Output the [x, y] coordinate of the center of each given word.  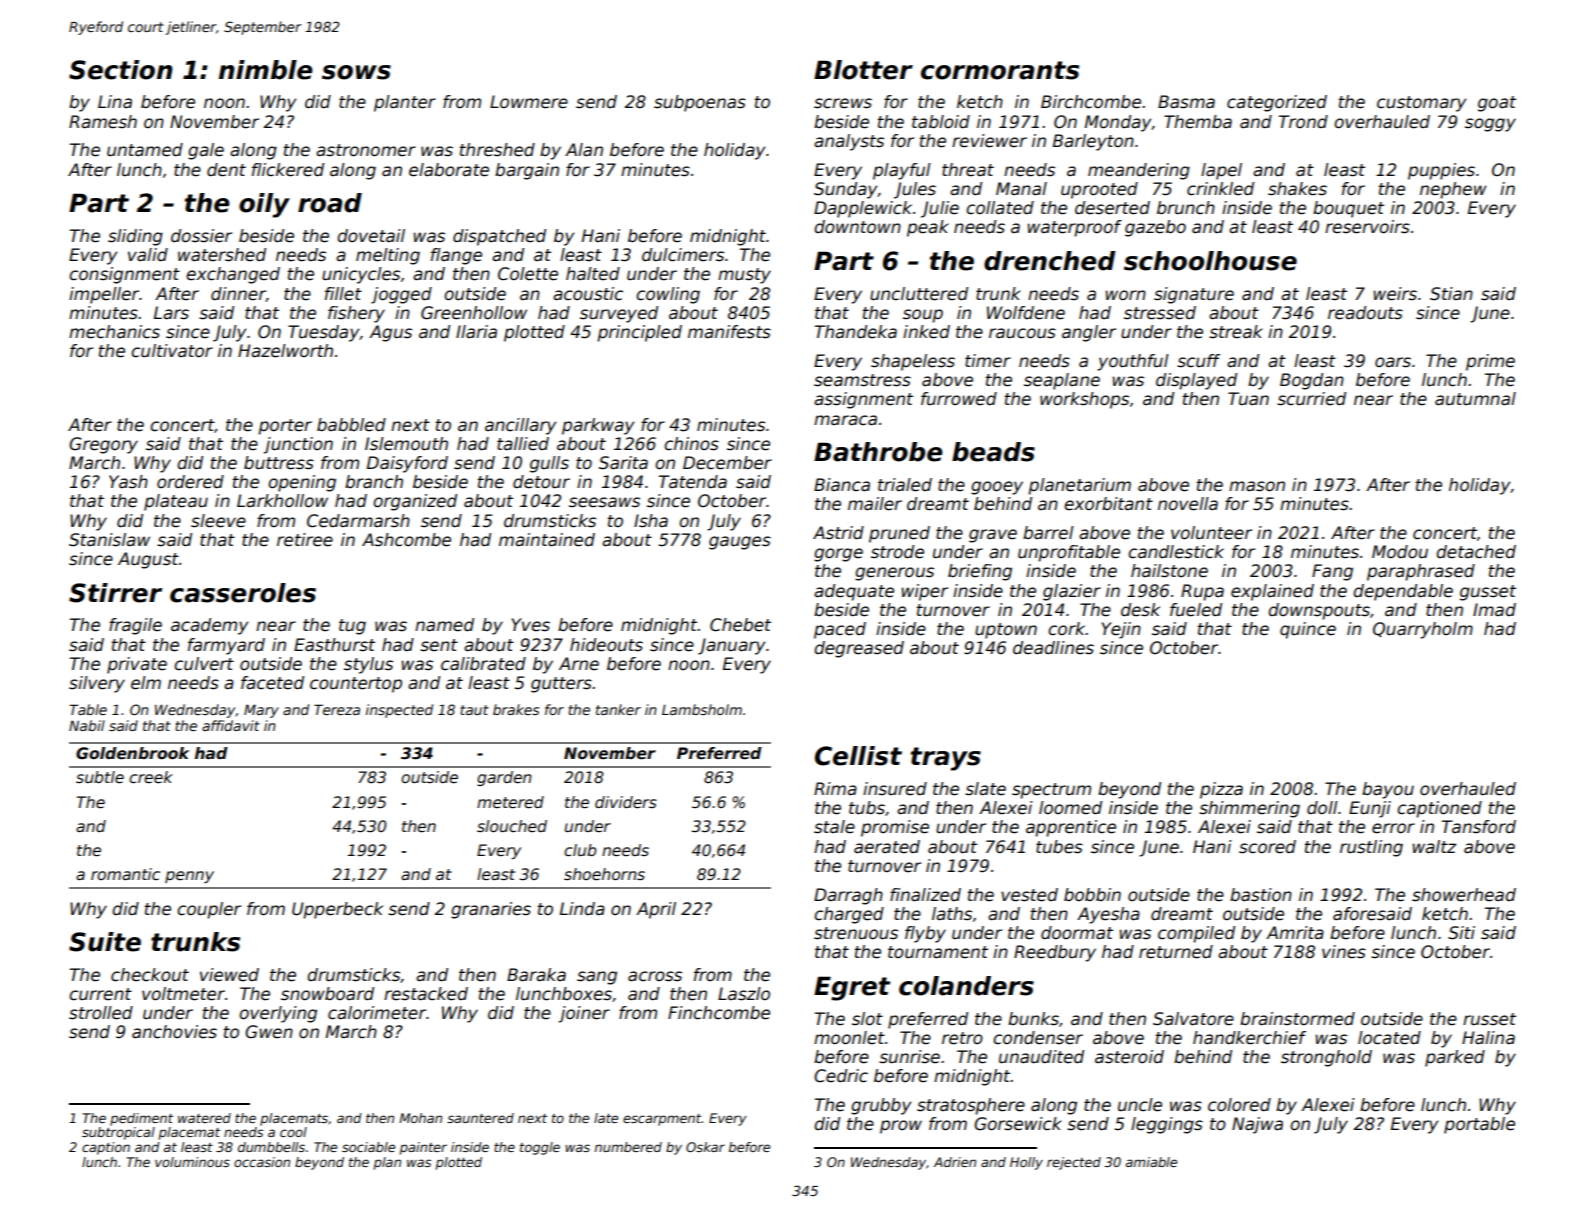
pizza [1221, 790]
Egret [852, 988]
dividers [626, 802]
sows [356, 72]
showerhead [1464, 895]
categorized [1277, 103]
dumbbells [271, 1147]
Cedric [841, 1076]
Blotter [863, 70]
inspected [399, 711]
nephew [1453, 190]
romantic [125, 874]
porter [285, 427]
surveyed [619, 314]
